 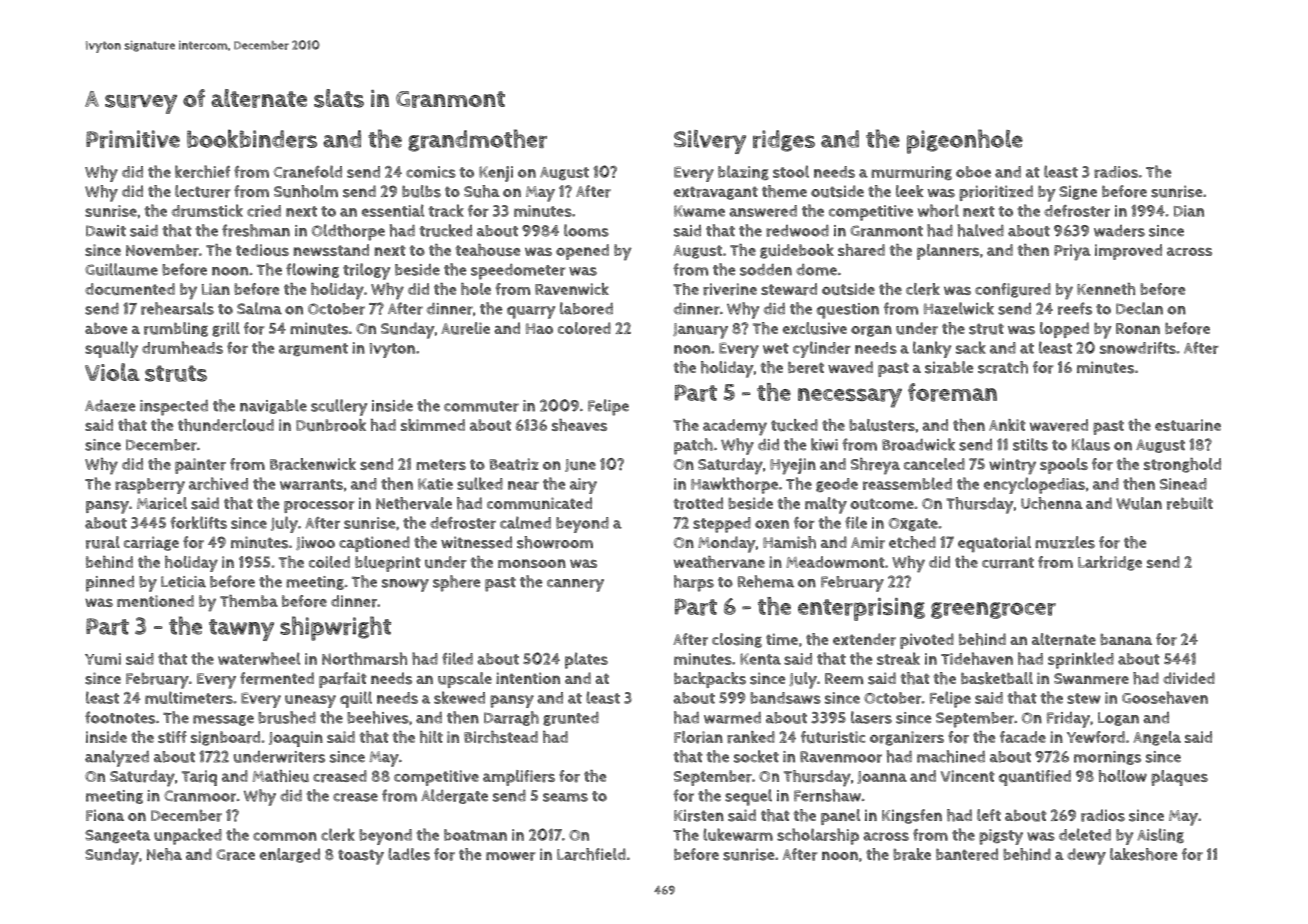 I want to click on stilts, so click(x=1030, y=444).
